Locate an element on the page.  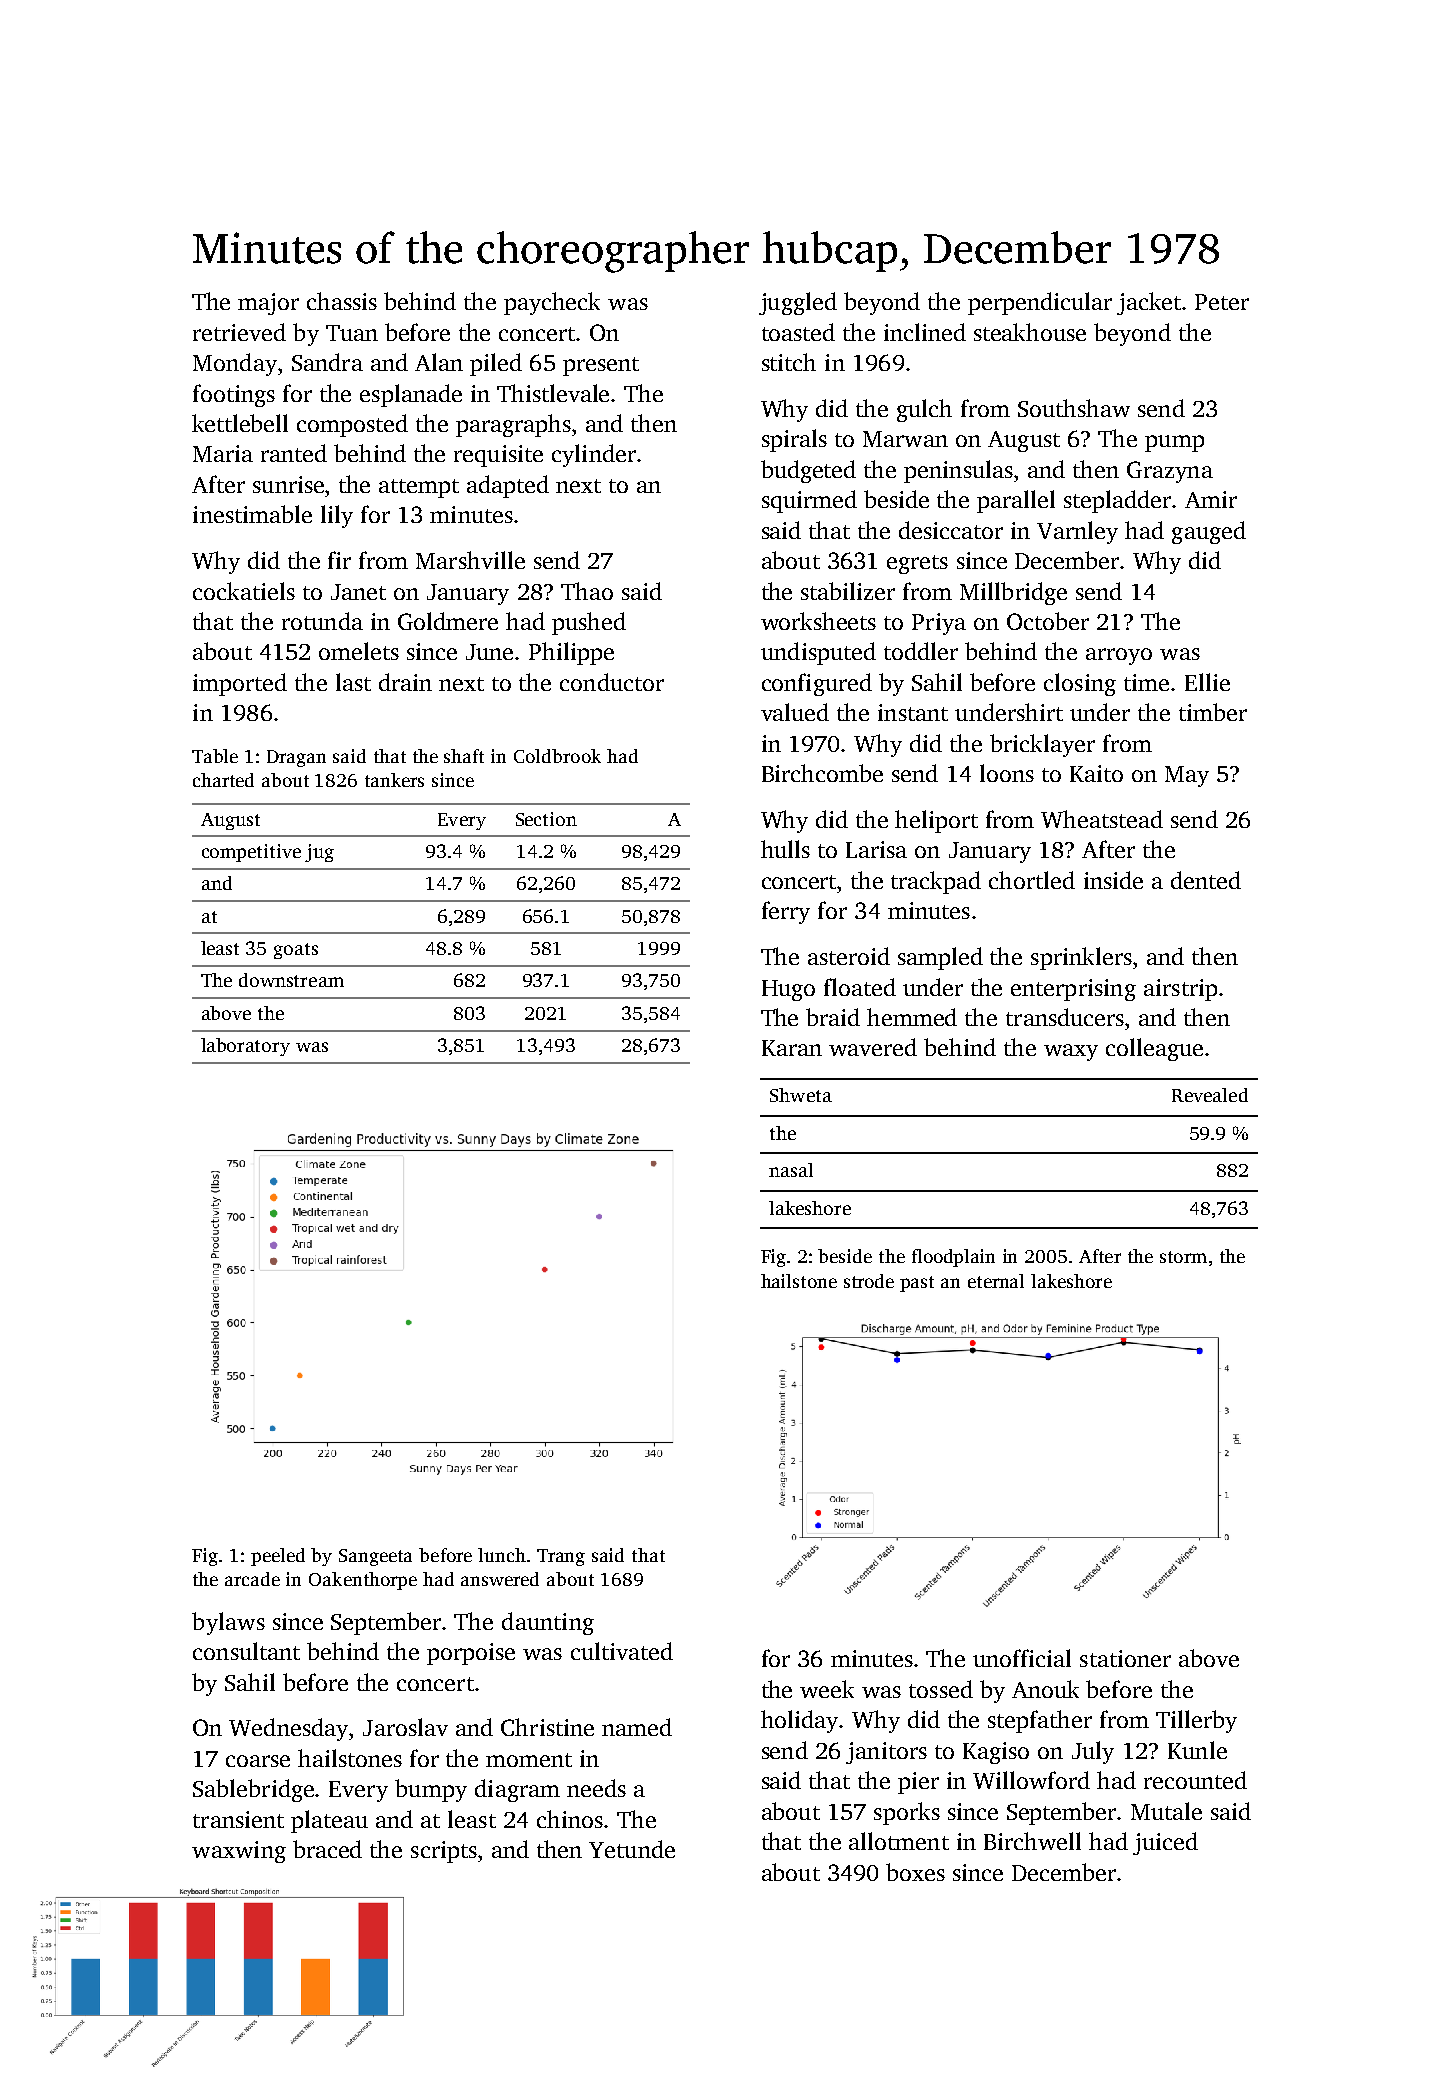
drain is located at coordinates (405, 682).
